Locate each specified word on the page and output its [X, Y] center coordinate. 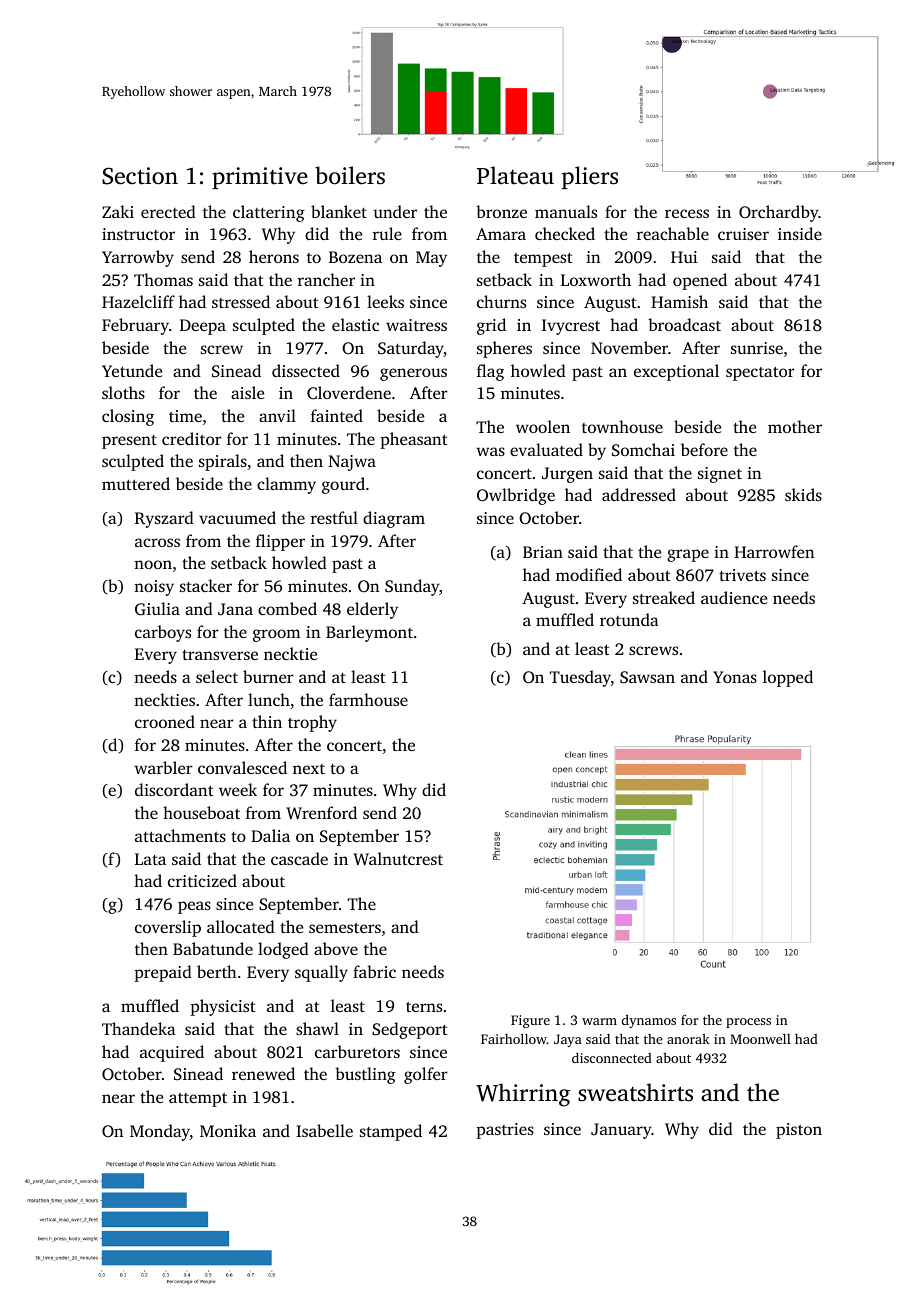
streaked [664, 597]
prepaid [163, 973]
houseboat [201, 812]
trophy [312, 723]
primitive [260, 178]
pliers [590, 177]
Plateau [515, 175]
